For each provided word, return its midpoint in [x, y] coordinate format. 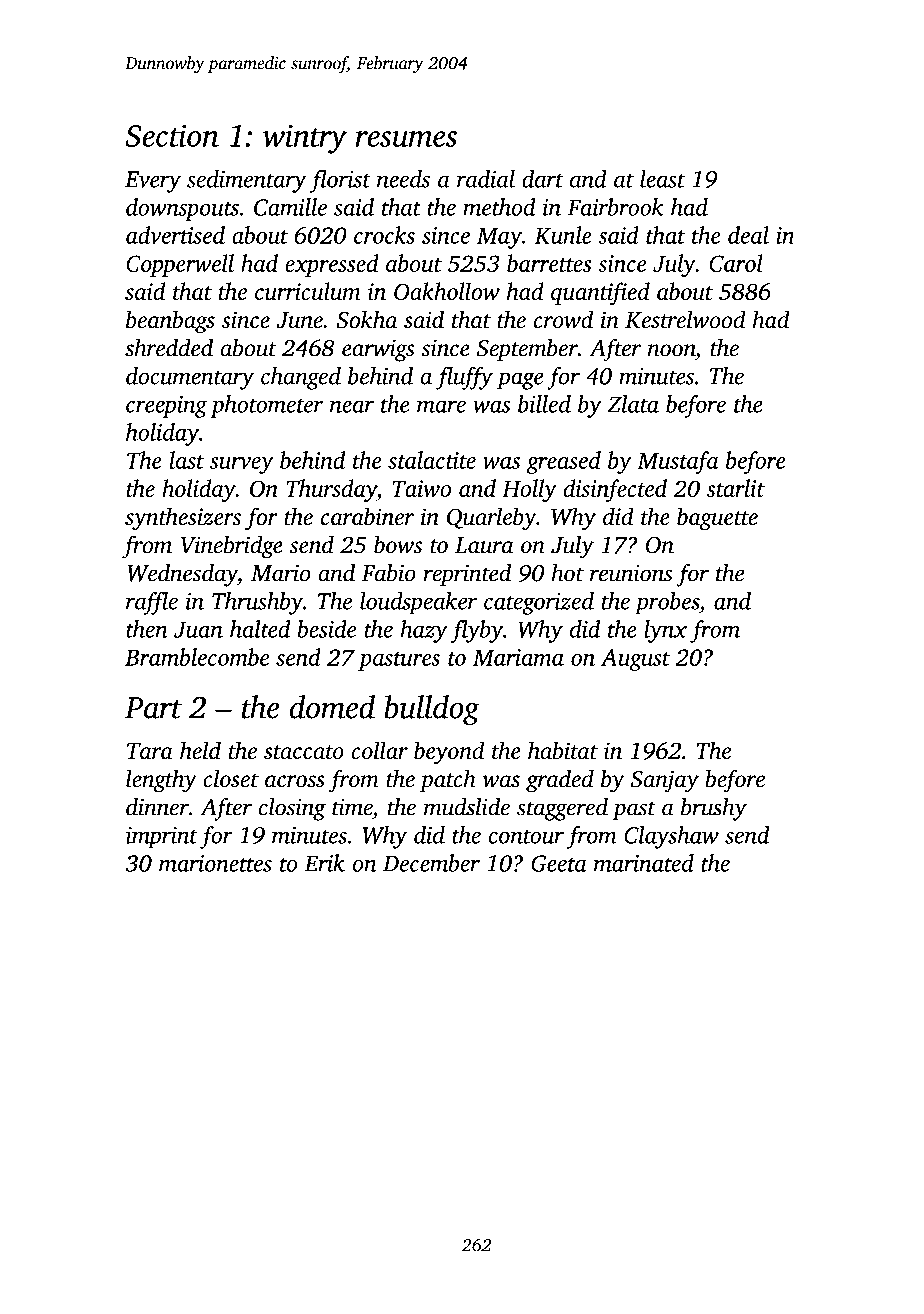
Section [172, 136]
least [662, 179]
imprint [162, 838]
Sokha [366, 319]
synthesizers [183, 519]
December [431, 863]
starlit [736, 488]
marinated [644, 863]
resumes [406, 139]
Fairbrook [615, 207]
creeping [166, 407]
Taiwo [421, 488]
